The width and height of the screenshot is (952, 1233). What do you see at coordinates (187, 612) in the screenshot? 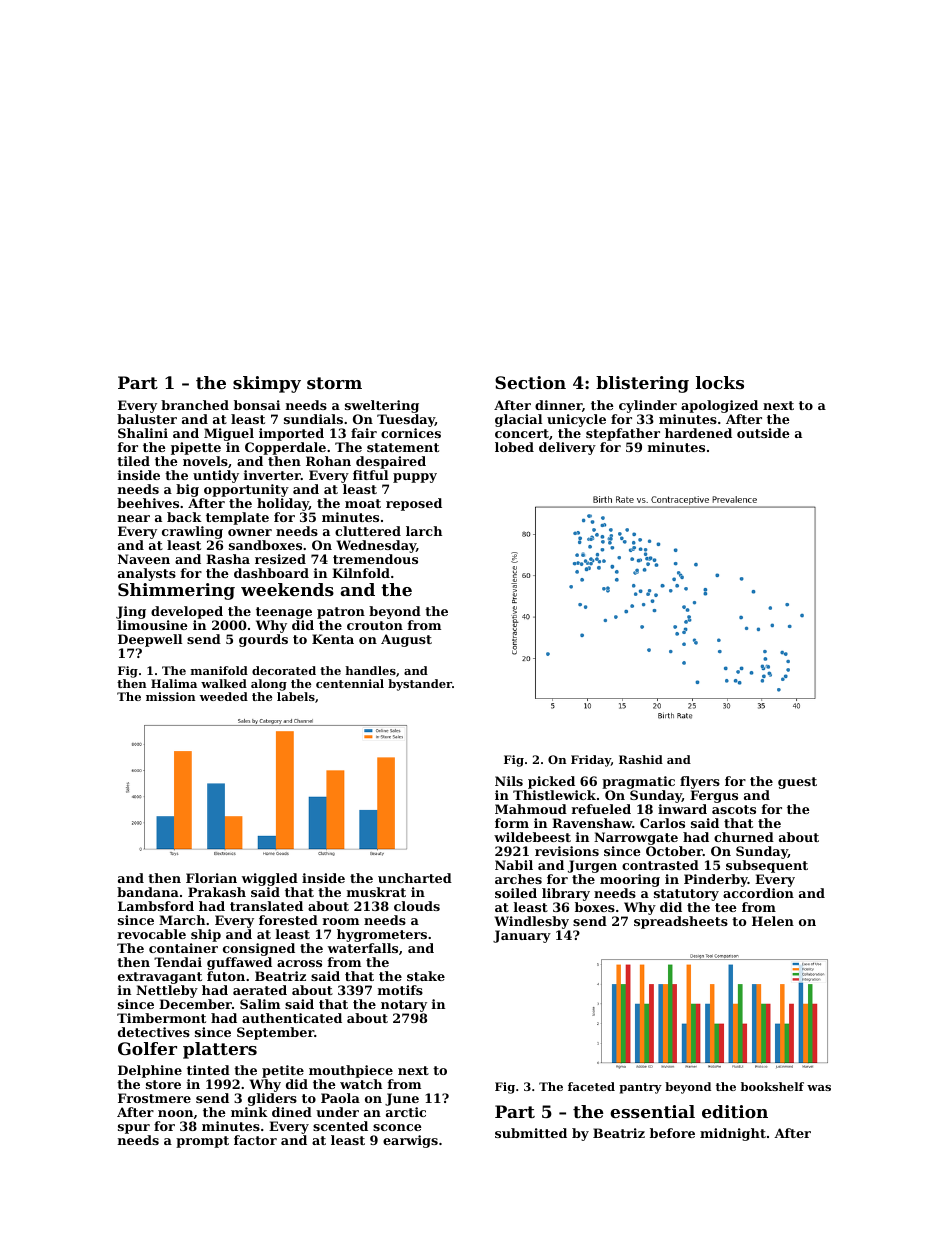
I see `developed` at bounding box center [187, 612].
